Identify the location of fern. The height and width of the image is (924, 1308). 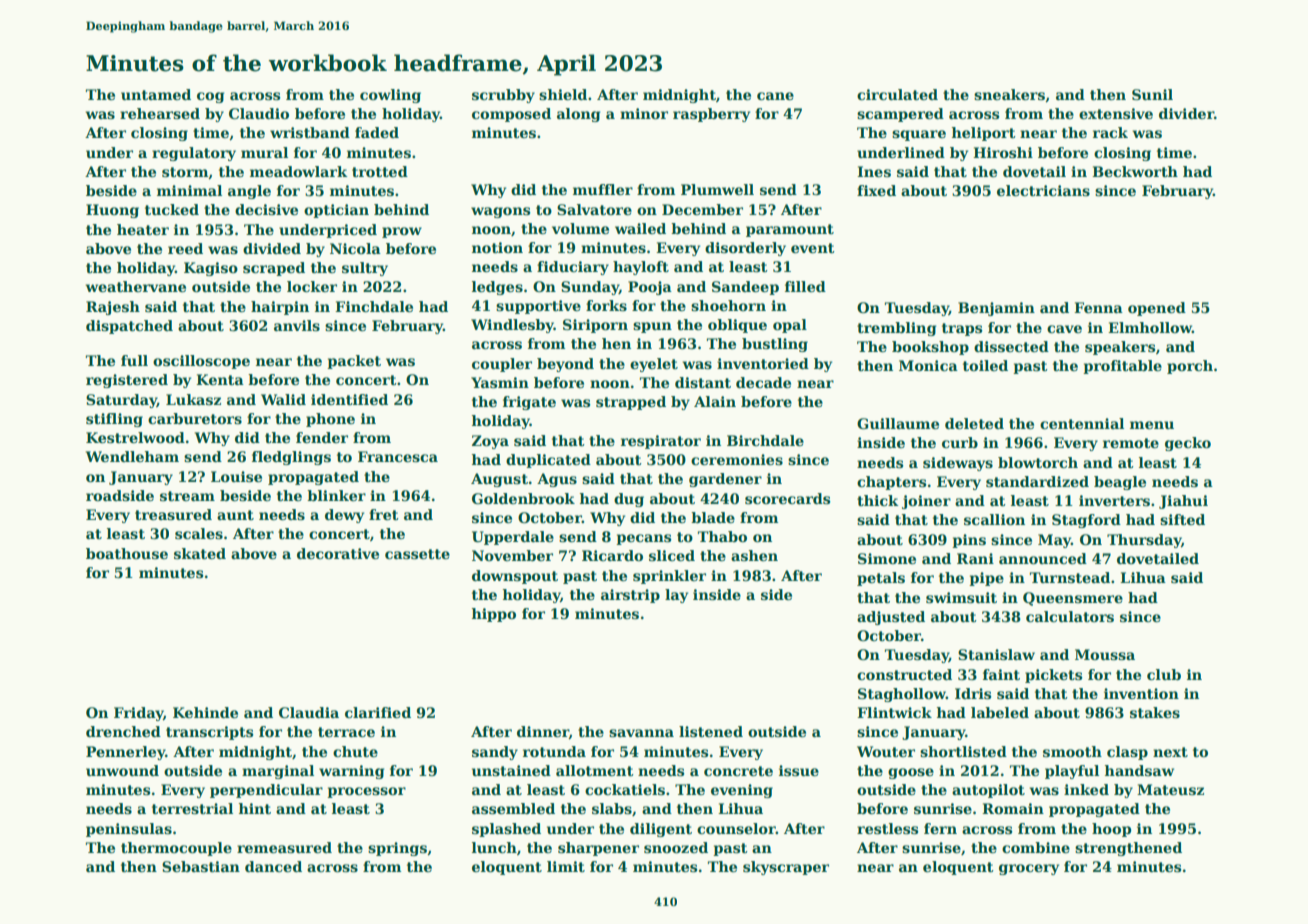
(940, 828).
